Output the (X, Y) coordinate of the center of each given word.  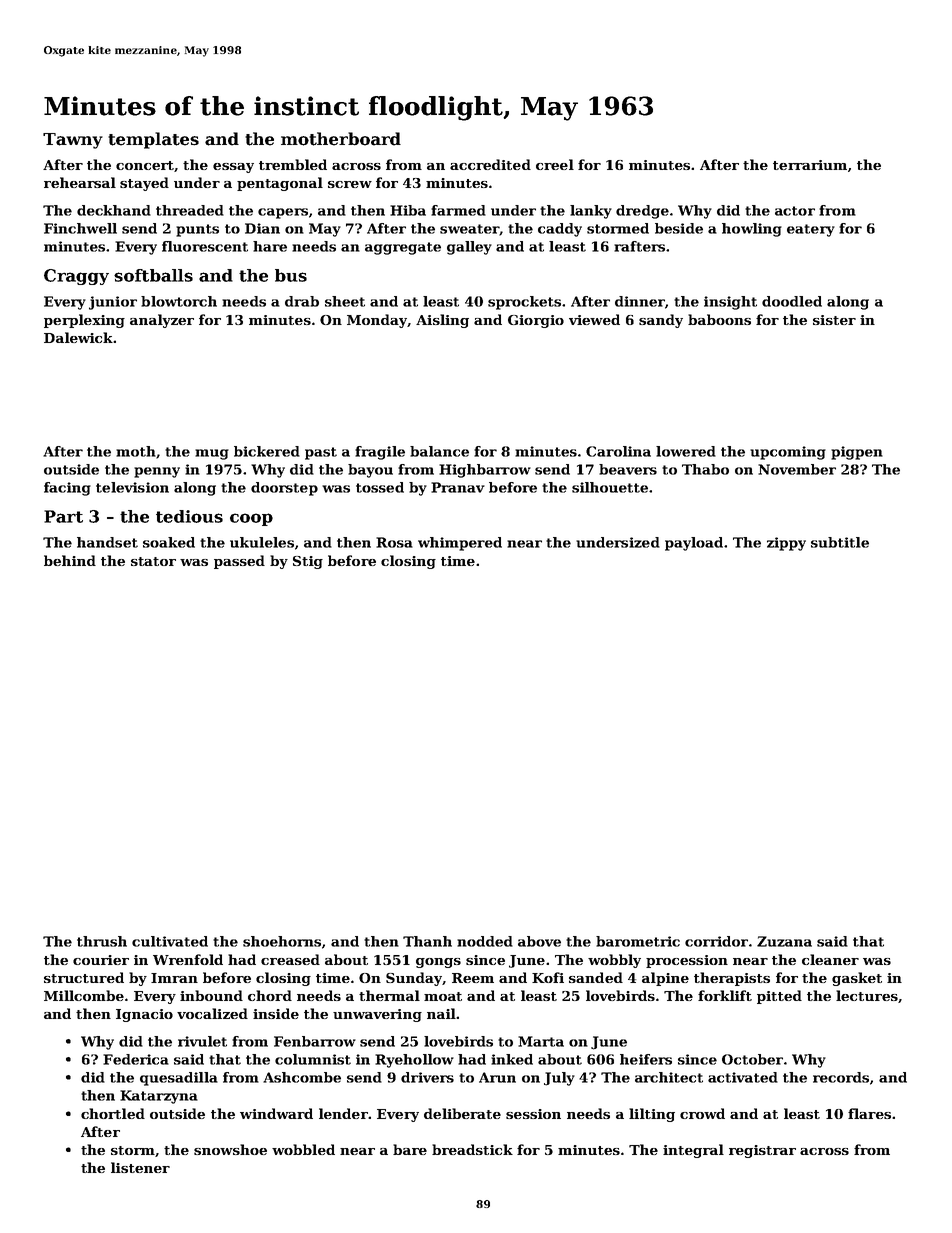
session (533, 1114)
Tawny (73, 141)
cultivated (170, 941)
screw (350, 184)
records (841, 1077)
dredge (642, 212)
